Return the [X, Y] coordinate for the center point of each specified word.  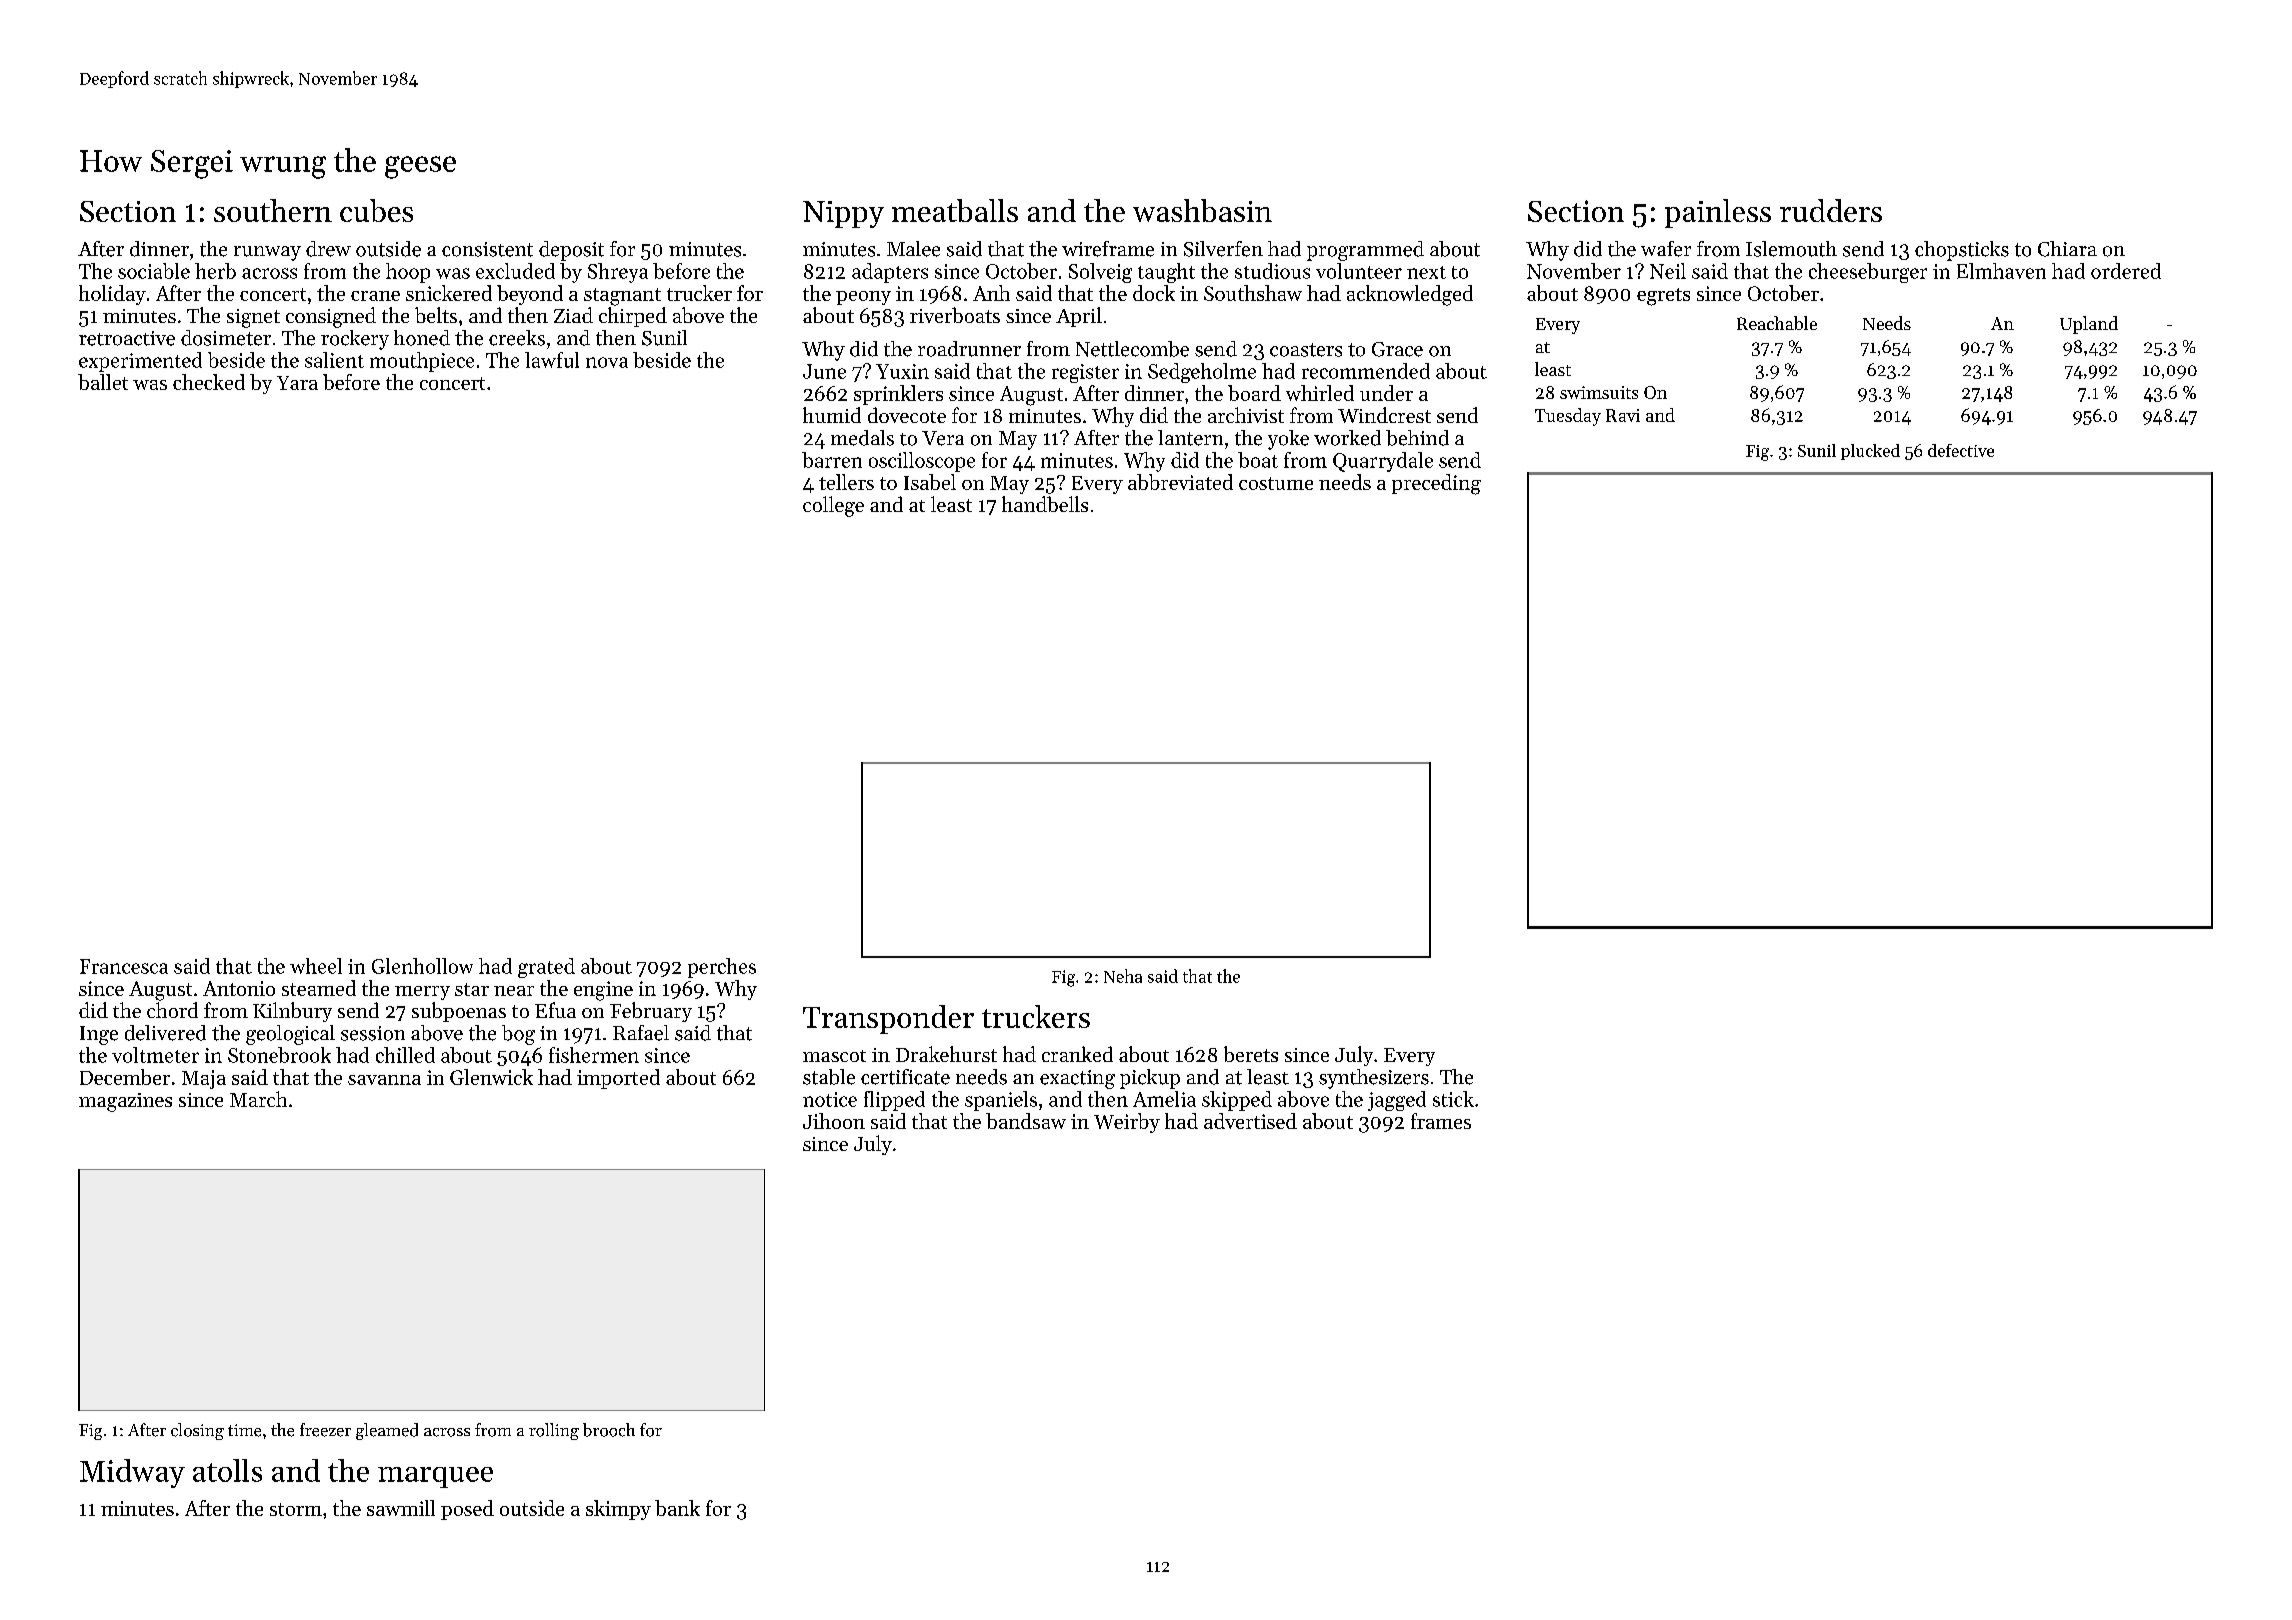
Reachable [1777, 323]
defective [1961, 450]
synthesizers [1374, 1079]
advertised [1250, 1121]
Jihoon [834, 1121]
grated [546, 968]
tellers [846, 482]
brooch [609, 1430]
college [833, 506]
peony [863, 298]
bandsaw [1026, 1121]
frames [1441, 1121]
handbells [1045, 504]
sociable [154, 271]
